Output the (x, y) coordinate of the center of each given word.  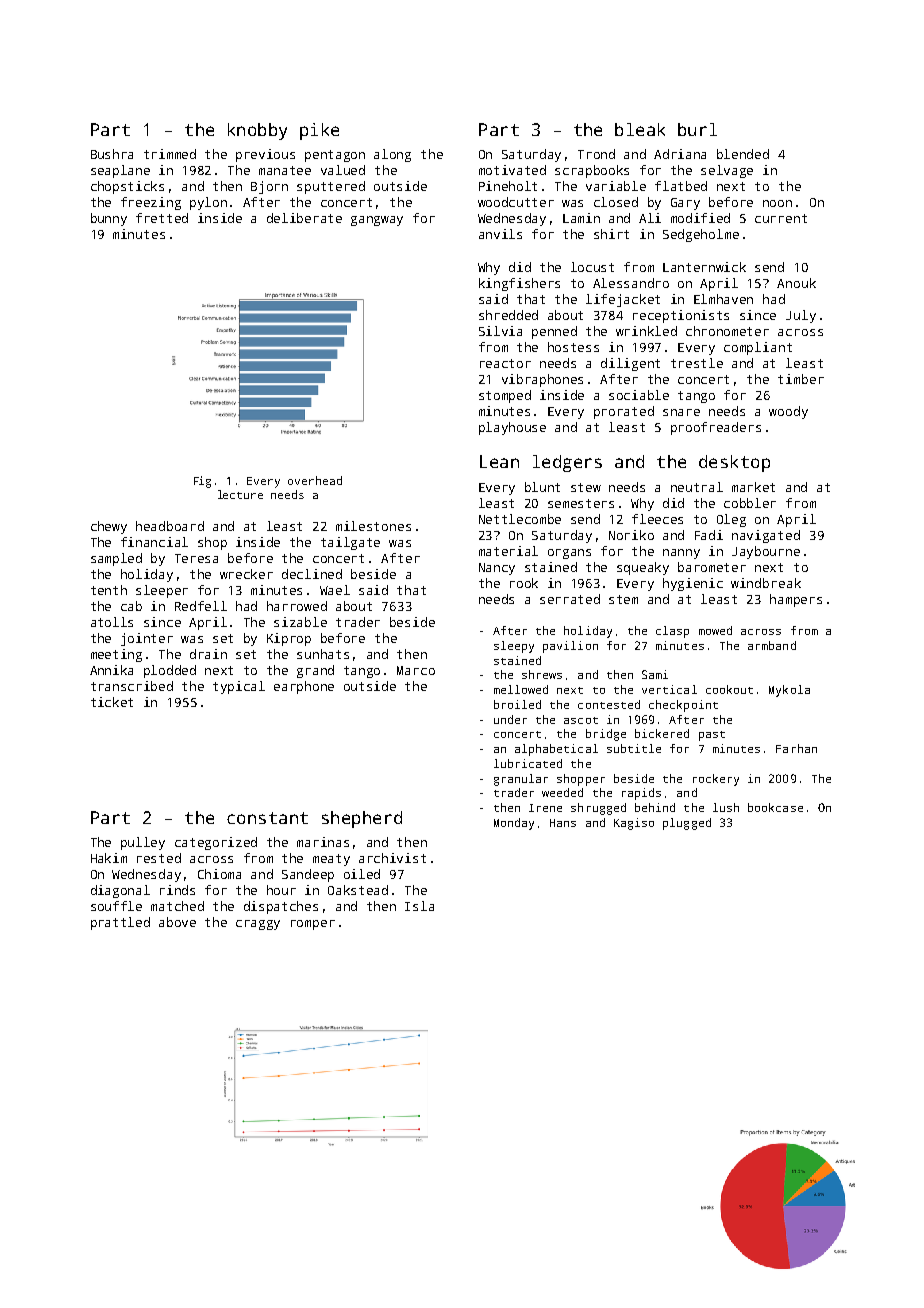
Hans (563, 823)
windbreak (766, 583)
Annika (111, 670)
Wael (335, 590)
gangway (377, 221)
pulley (143, 843)
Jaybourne (766, 552)
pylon (208, 203)
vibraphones (542, 380)
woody (788, 412)
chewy (109, 527)
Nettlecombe (520, 519)
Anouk (796, 283)
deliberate (304, 218)
